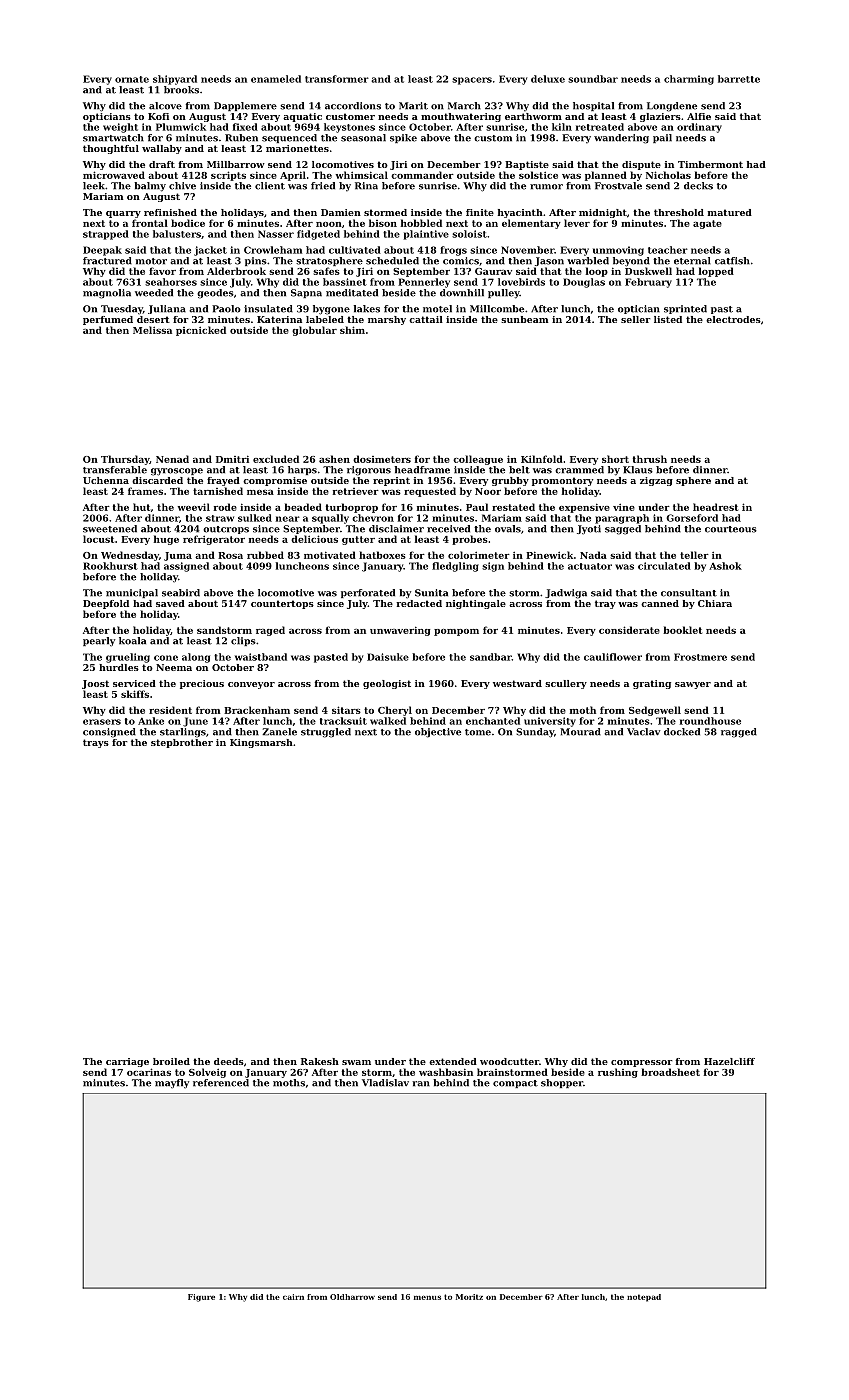 Image resolution: width=849 pixels, height=1400 pixels. Describe the element at coordinates (293, 1297) in the image. I see `cairn` at that location.
